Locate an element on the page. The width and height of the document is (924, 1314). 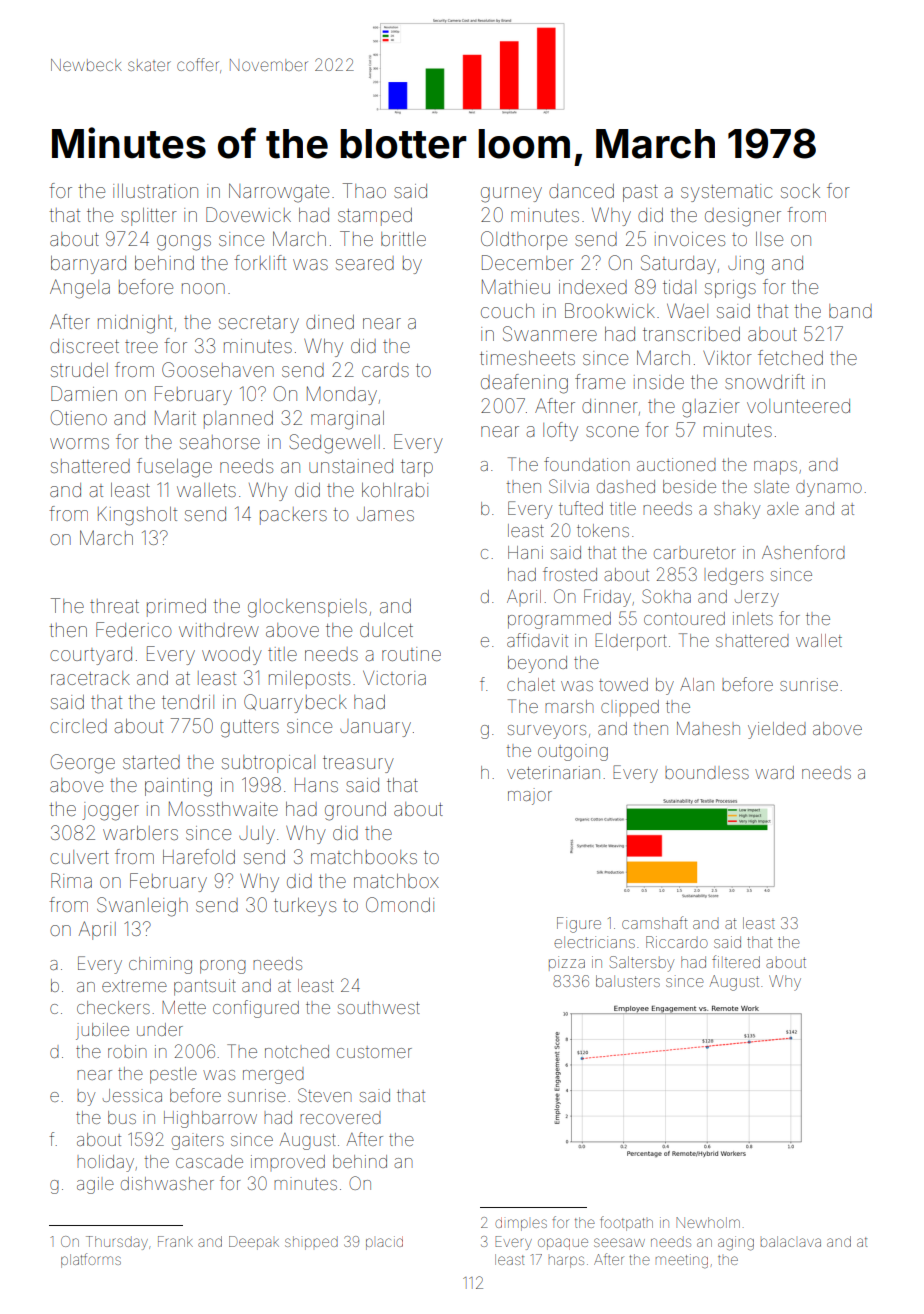
Victoria is located at coordinates (394, 678).
